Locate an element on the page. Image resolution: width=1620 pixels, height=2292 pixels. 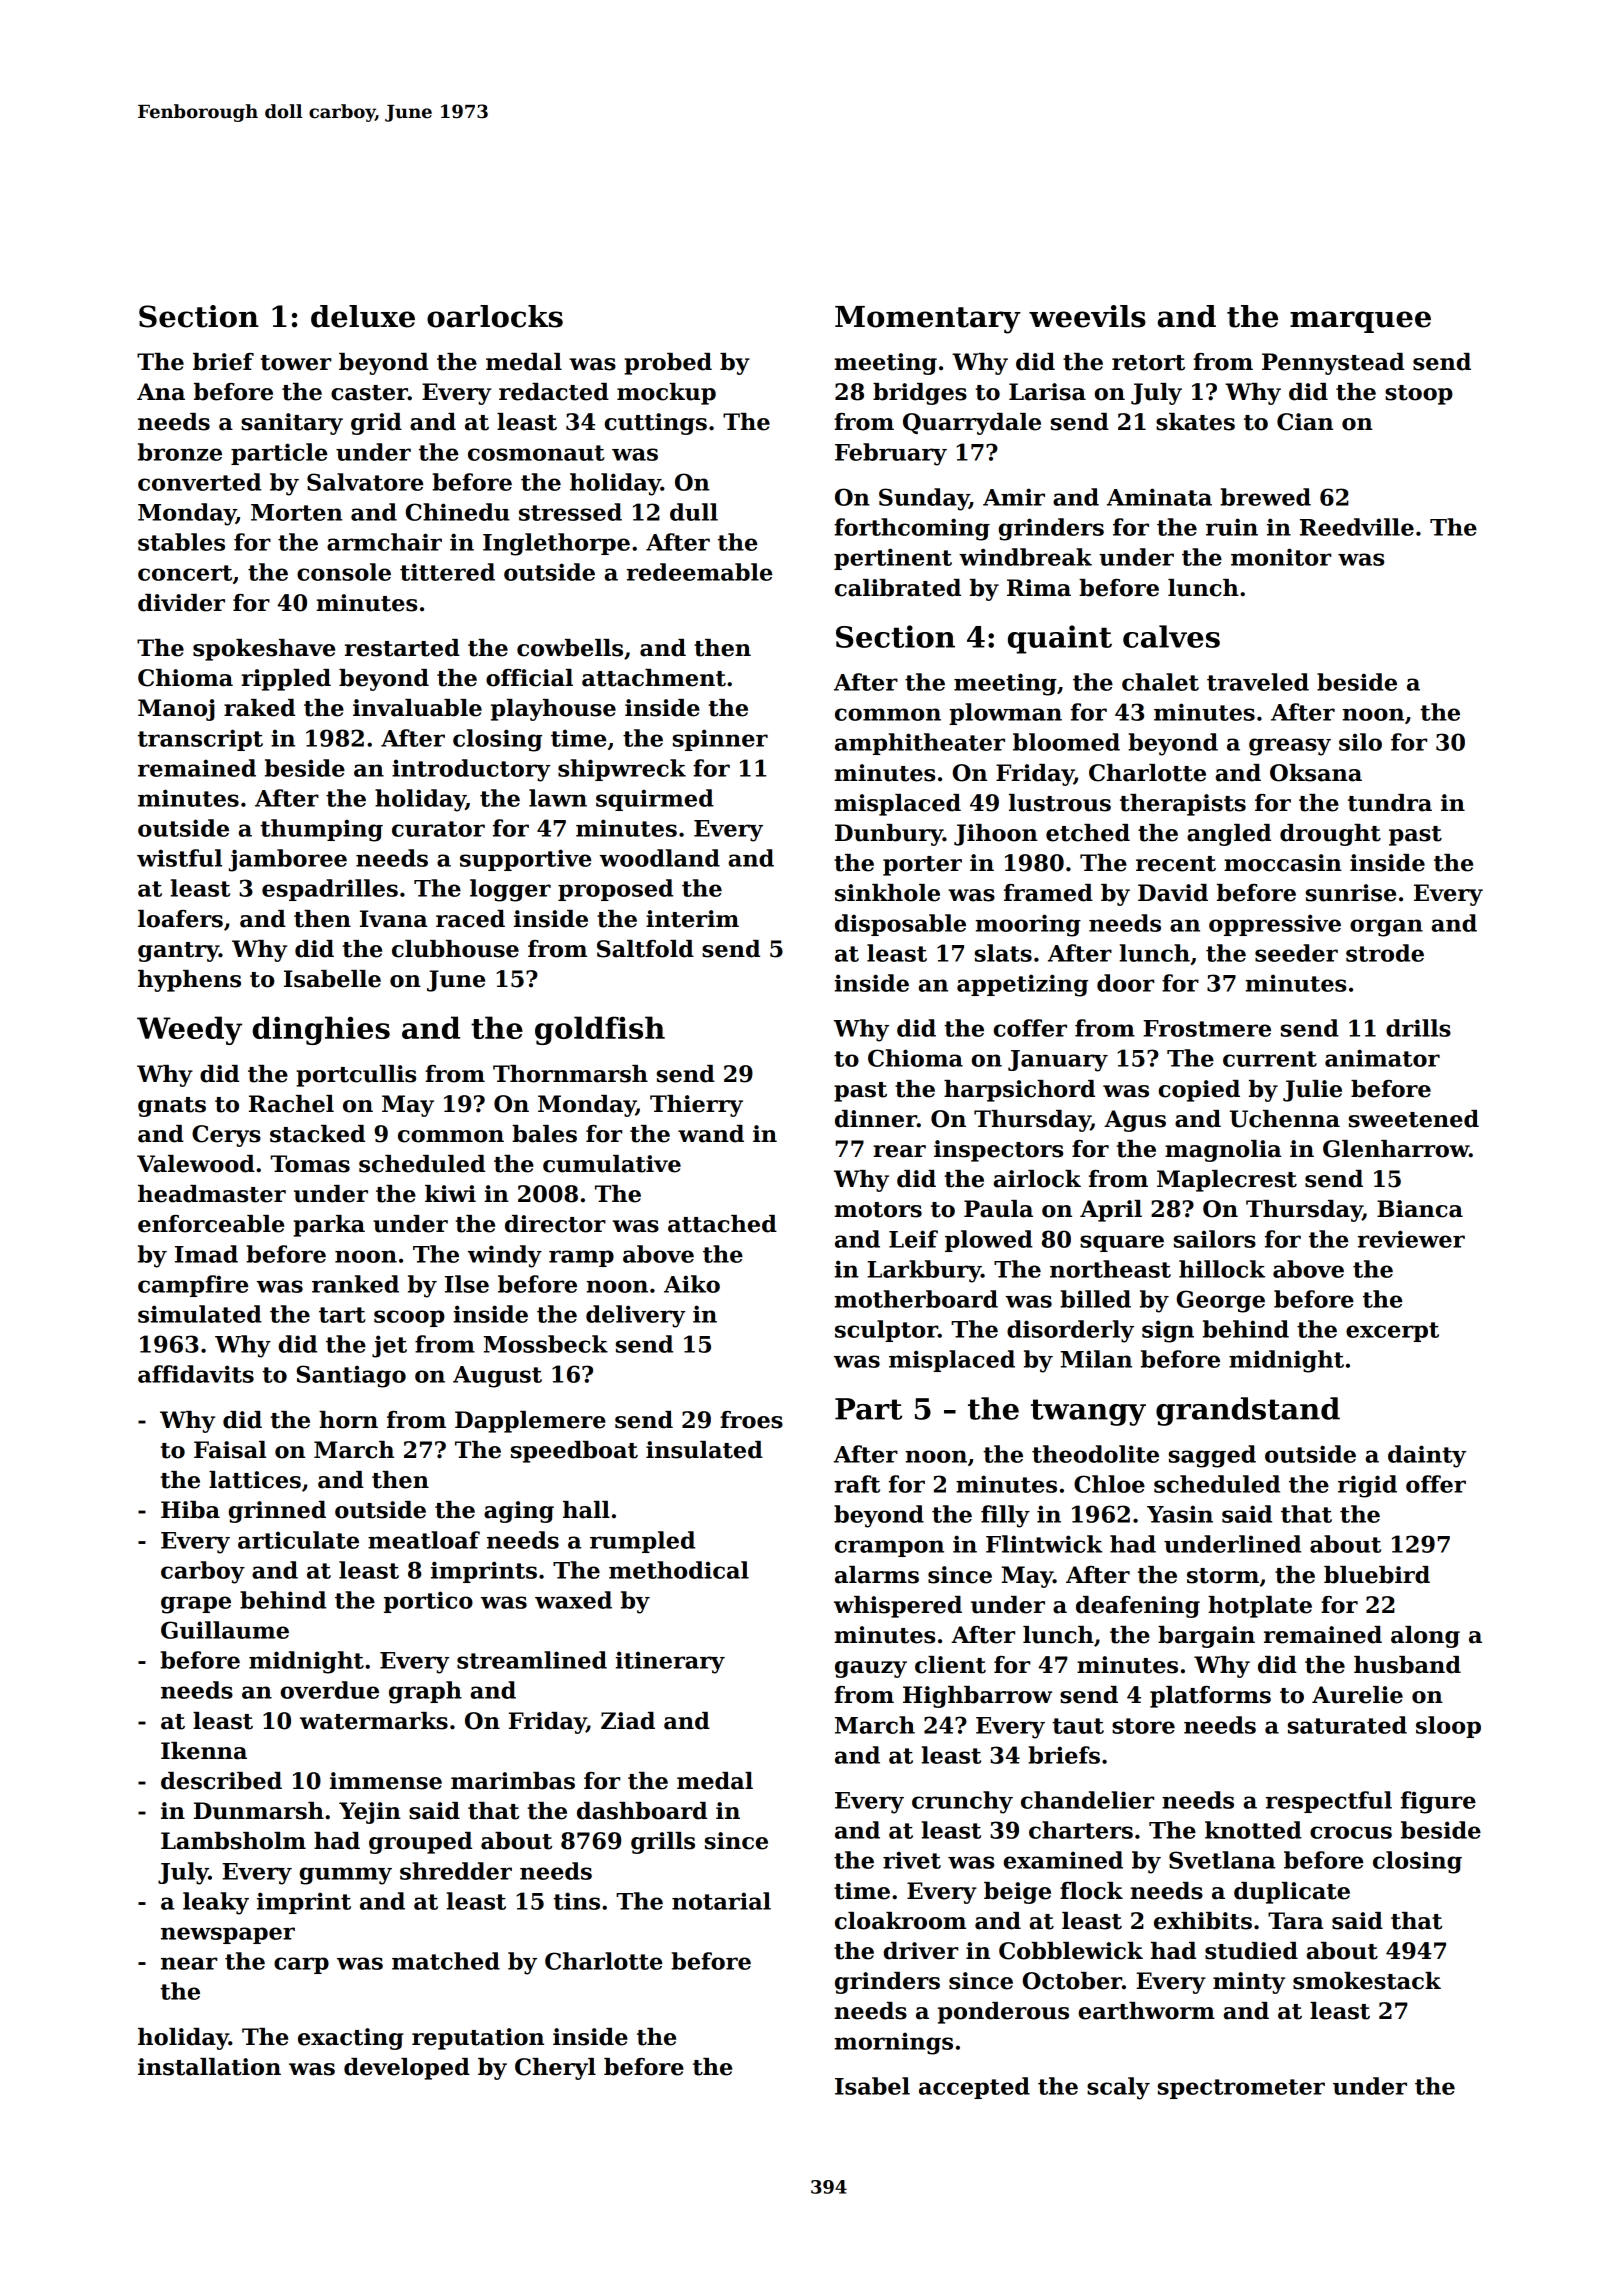
sign is located at coordinates (1168, 1331).
